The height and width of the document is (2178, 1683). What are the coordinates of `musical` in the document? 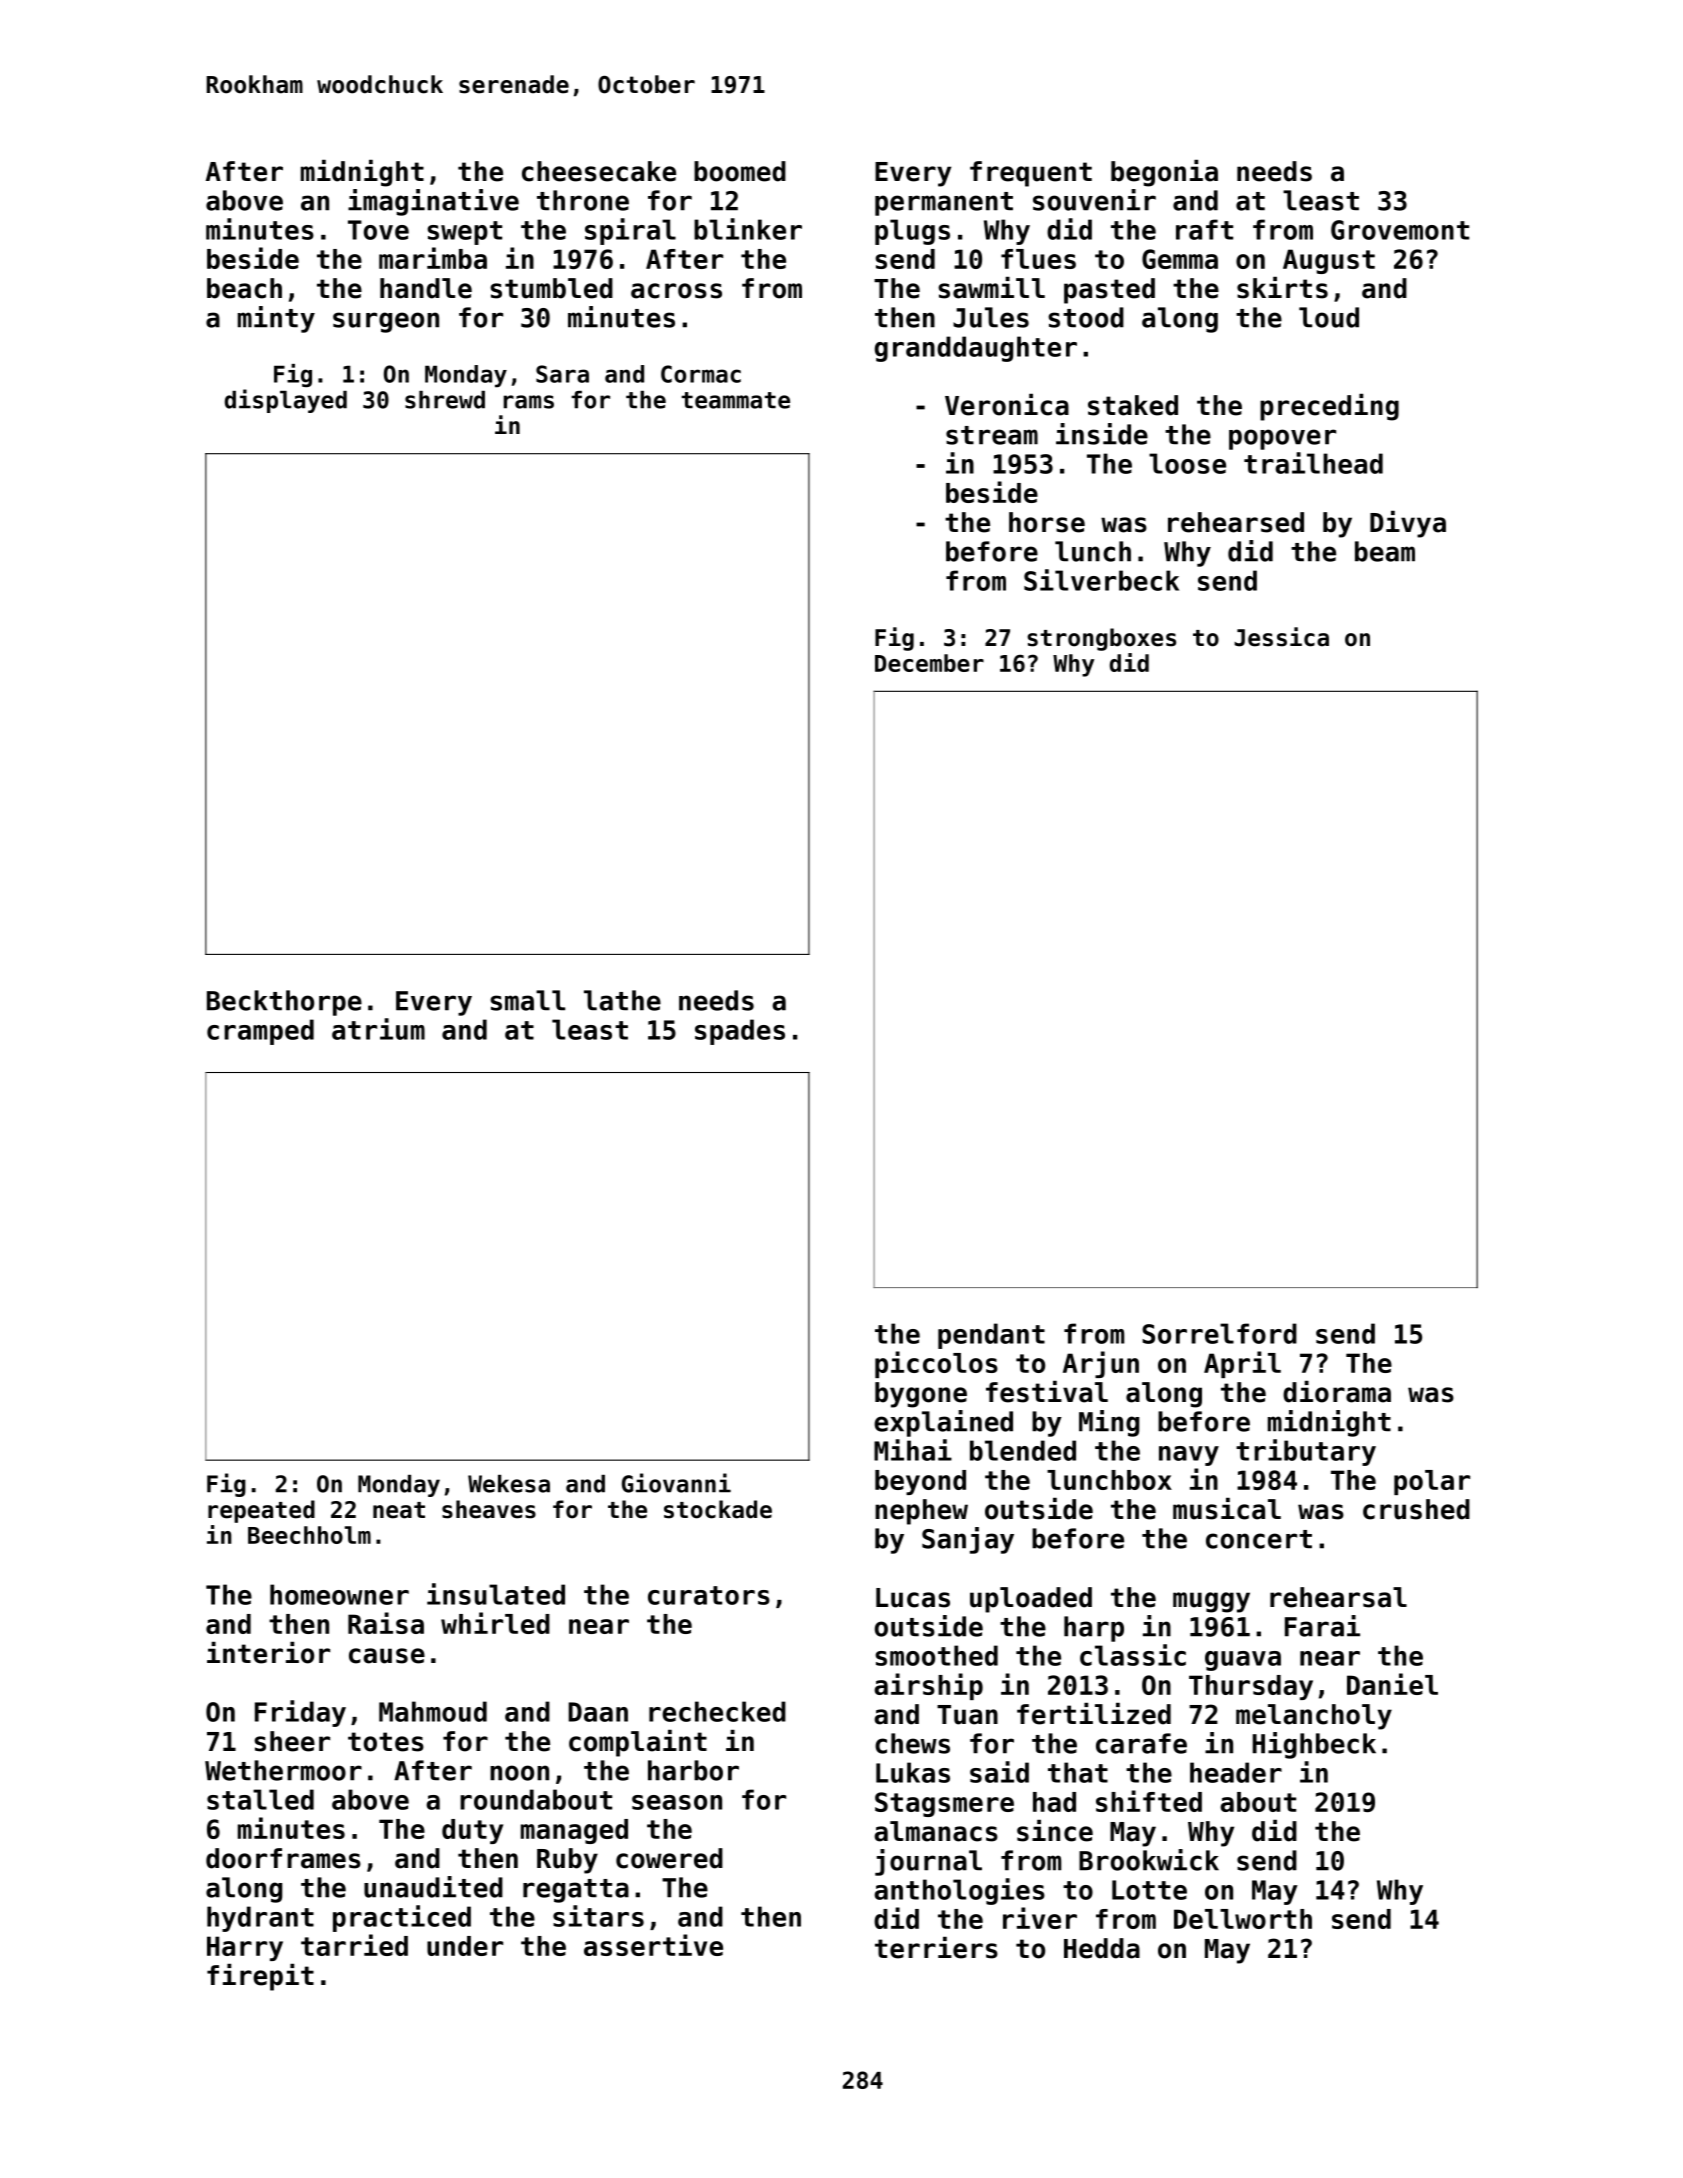 It's located at (1227, 1509).
